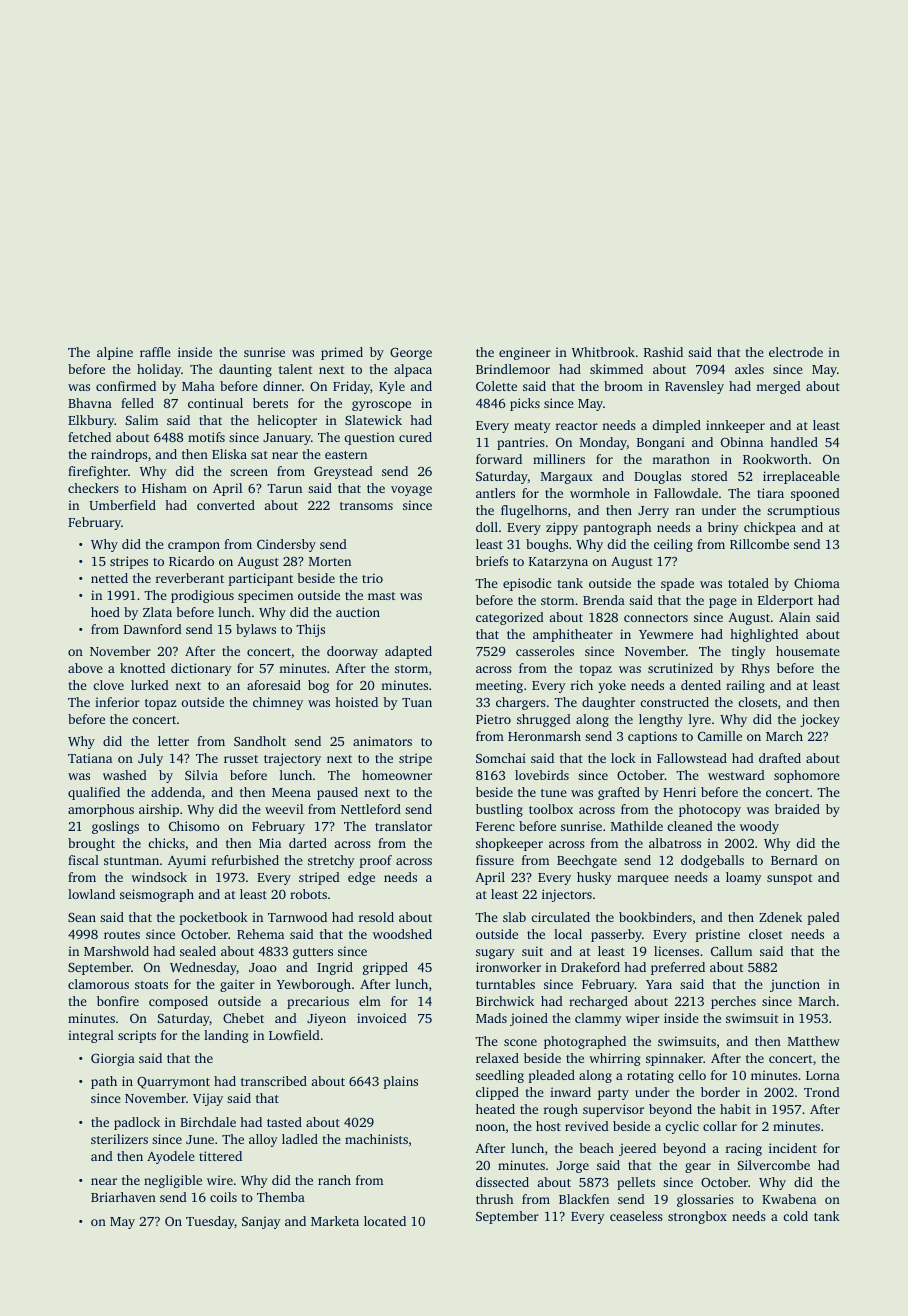 The height and width of the document is (1316, 908). I want to click on Chioma, so click(817, 583).
